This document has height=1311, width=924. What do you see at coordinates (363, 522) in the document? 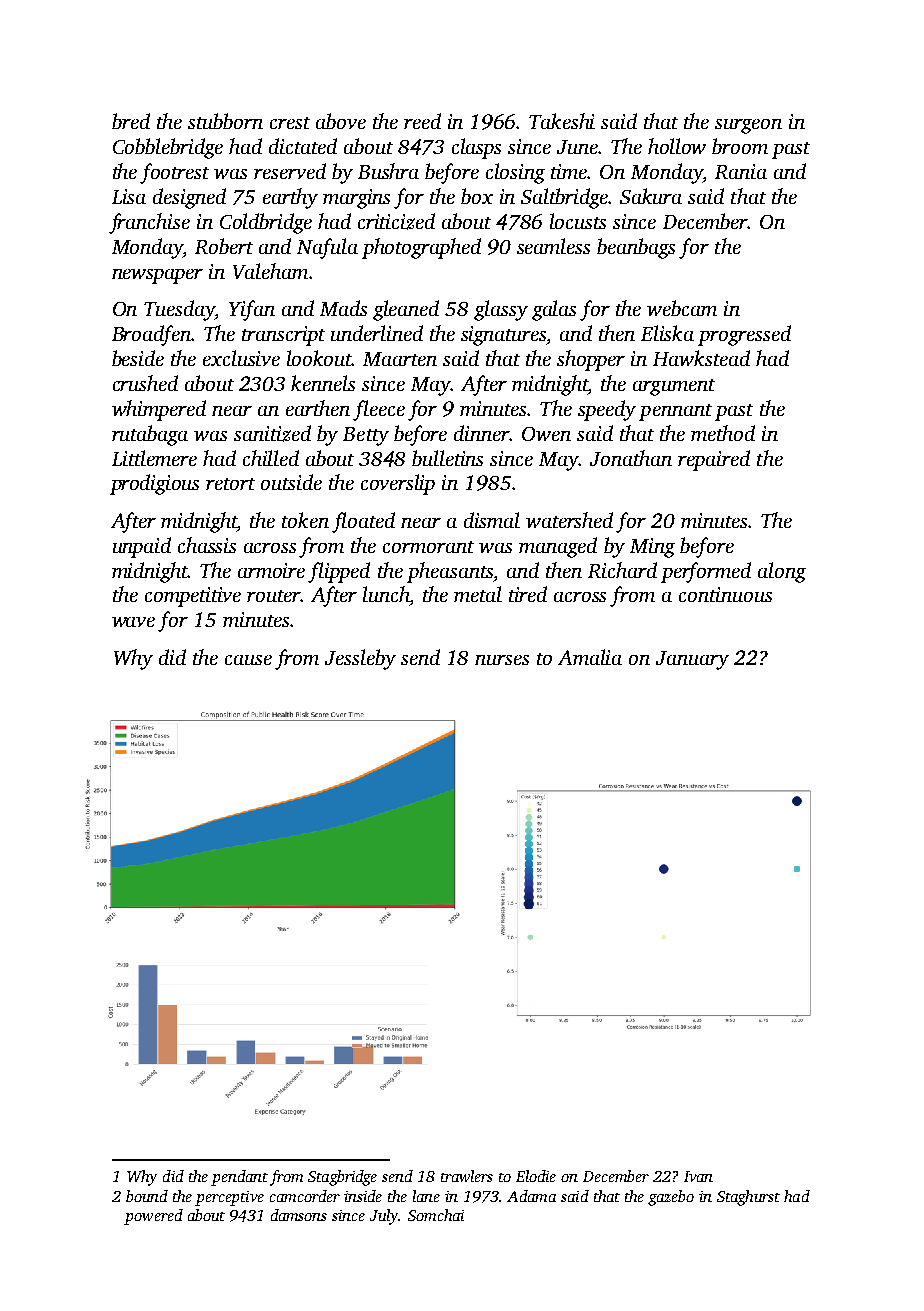
I see `floated` at bounding box center [363, 522].
